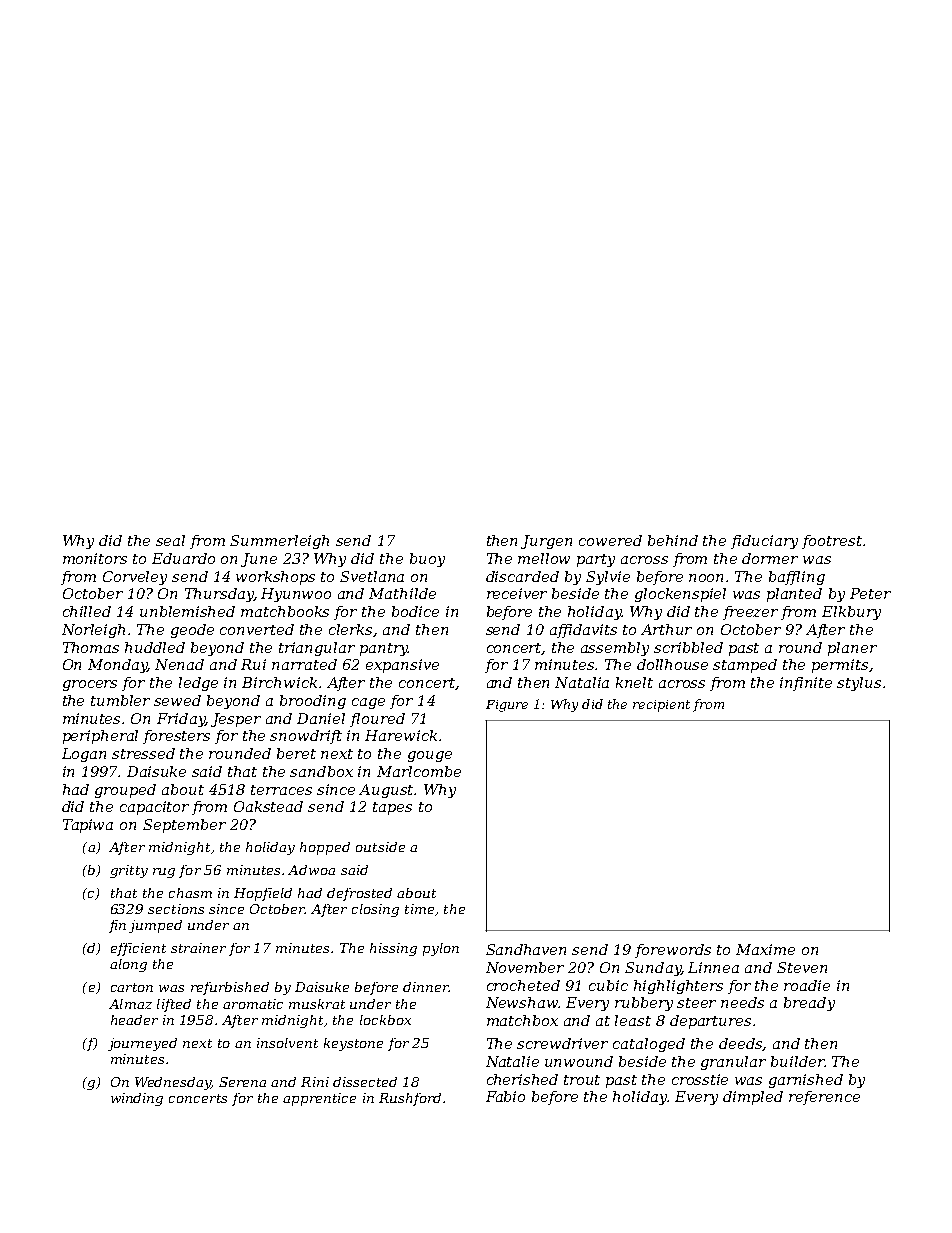 This image has height=1233, width=952. I want to click on winding, so click(137, 1099).
